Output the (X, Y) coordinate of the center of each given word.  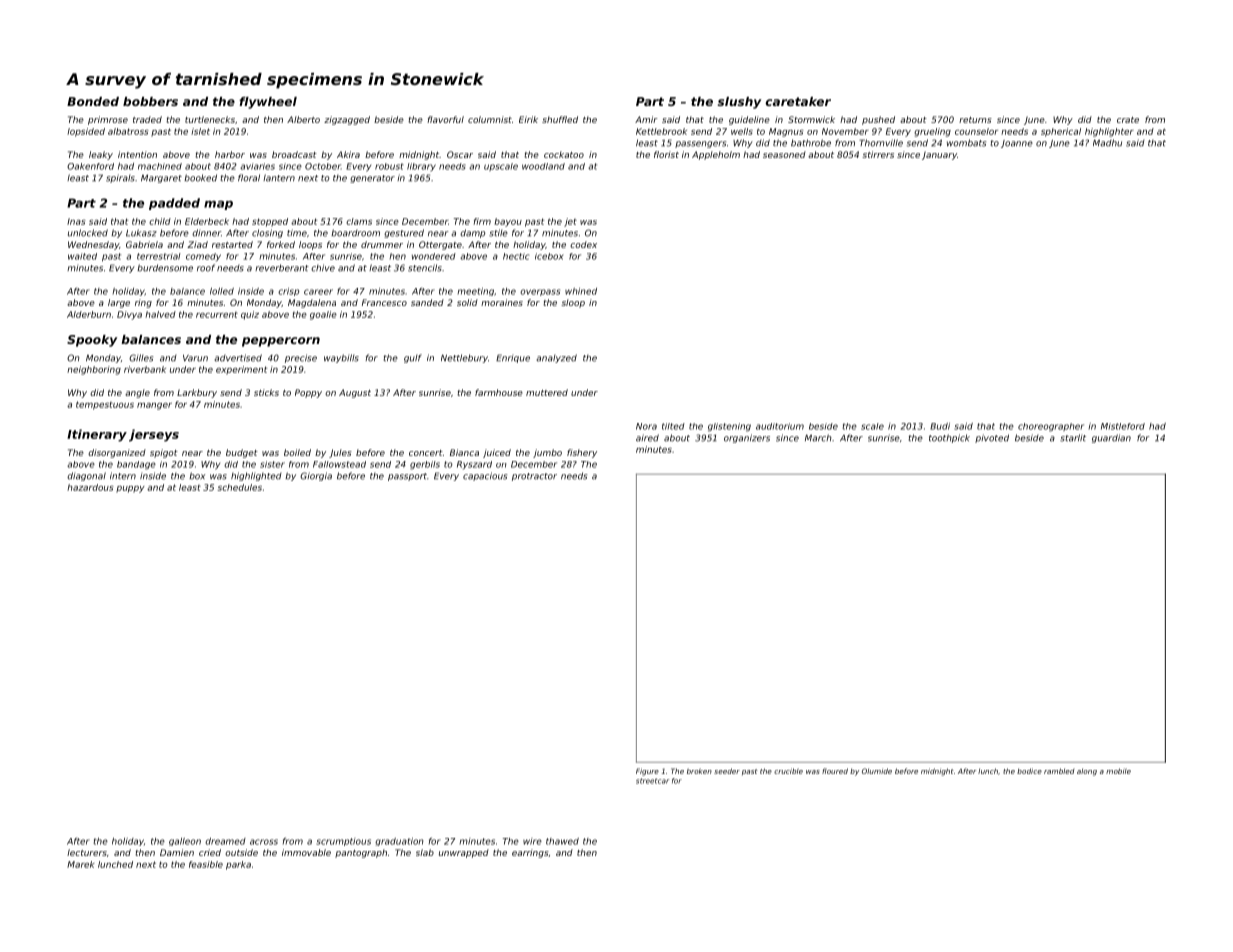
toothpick (949, 438)
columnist (490, 119)
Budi (940, 426)
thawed (562, 841)
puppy (130, 489)
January (939, 155)
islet (200, 131)
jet (570, 222)
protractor (534, 477)
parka (238, 865)
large (119, 303)
